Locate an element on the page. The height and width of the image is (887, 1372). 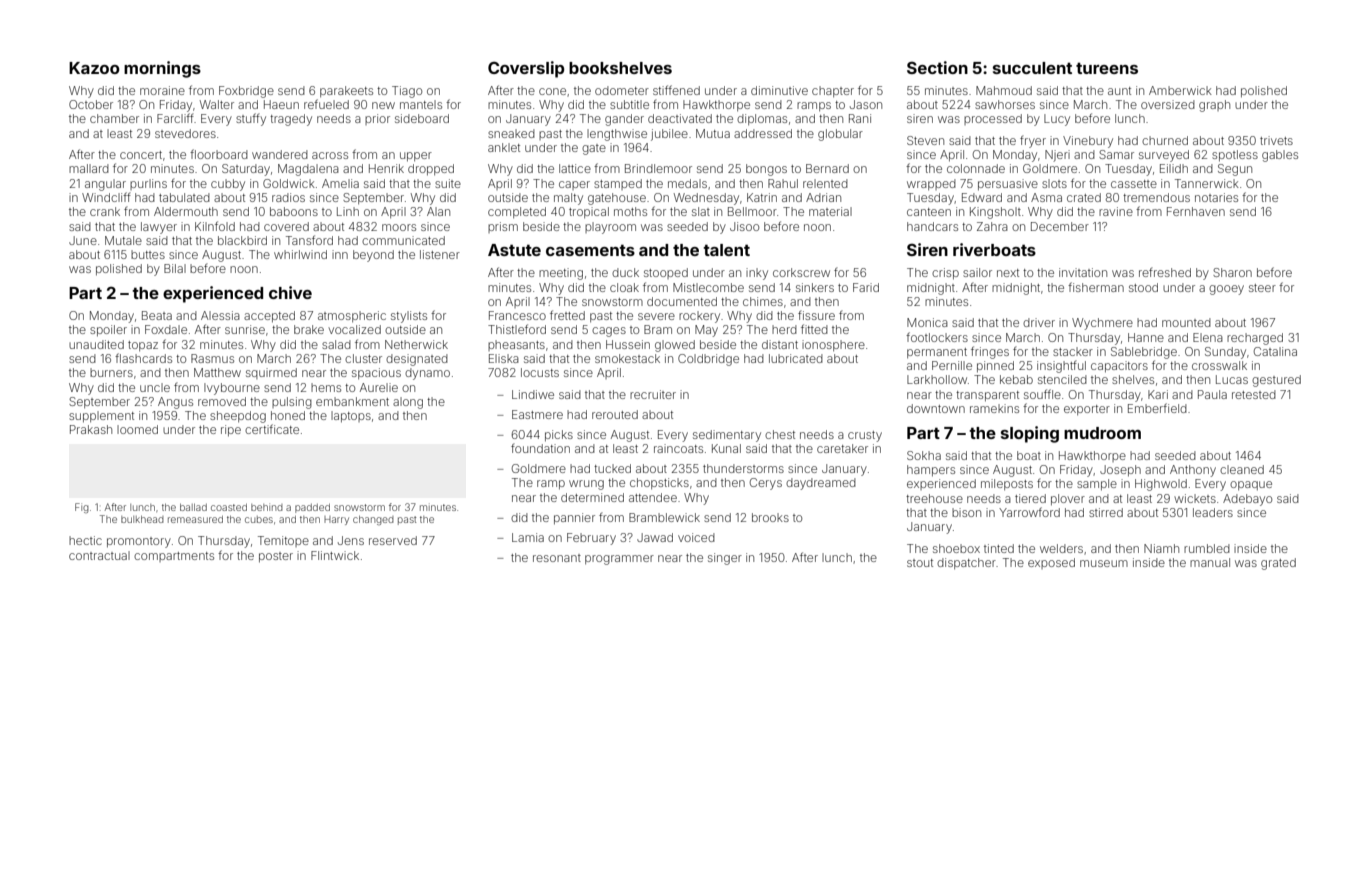
Sharon is located at coordinates (1232, 272).
